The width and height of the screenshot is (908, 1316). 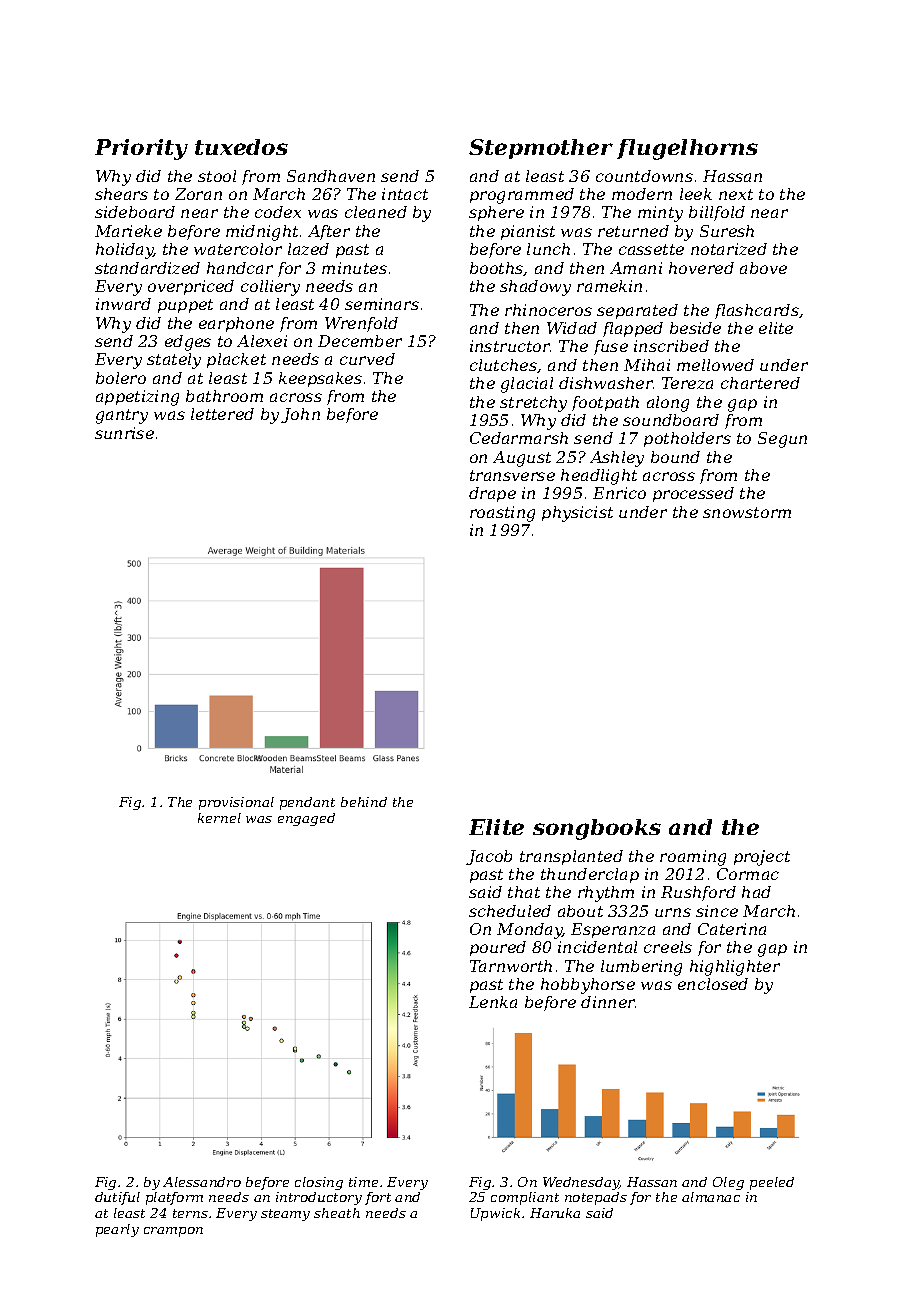 What do you see at coordinates (502, 514) in the screenshot?
I see `roasting` at bounding box center [502, 514].
